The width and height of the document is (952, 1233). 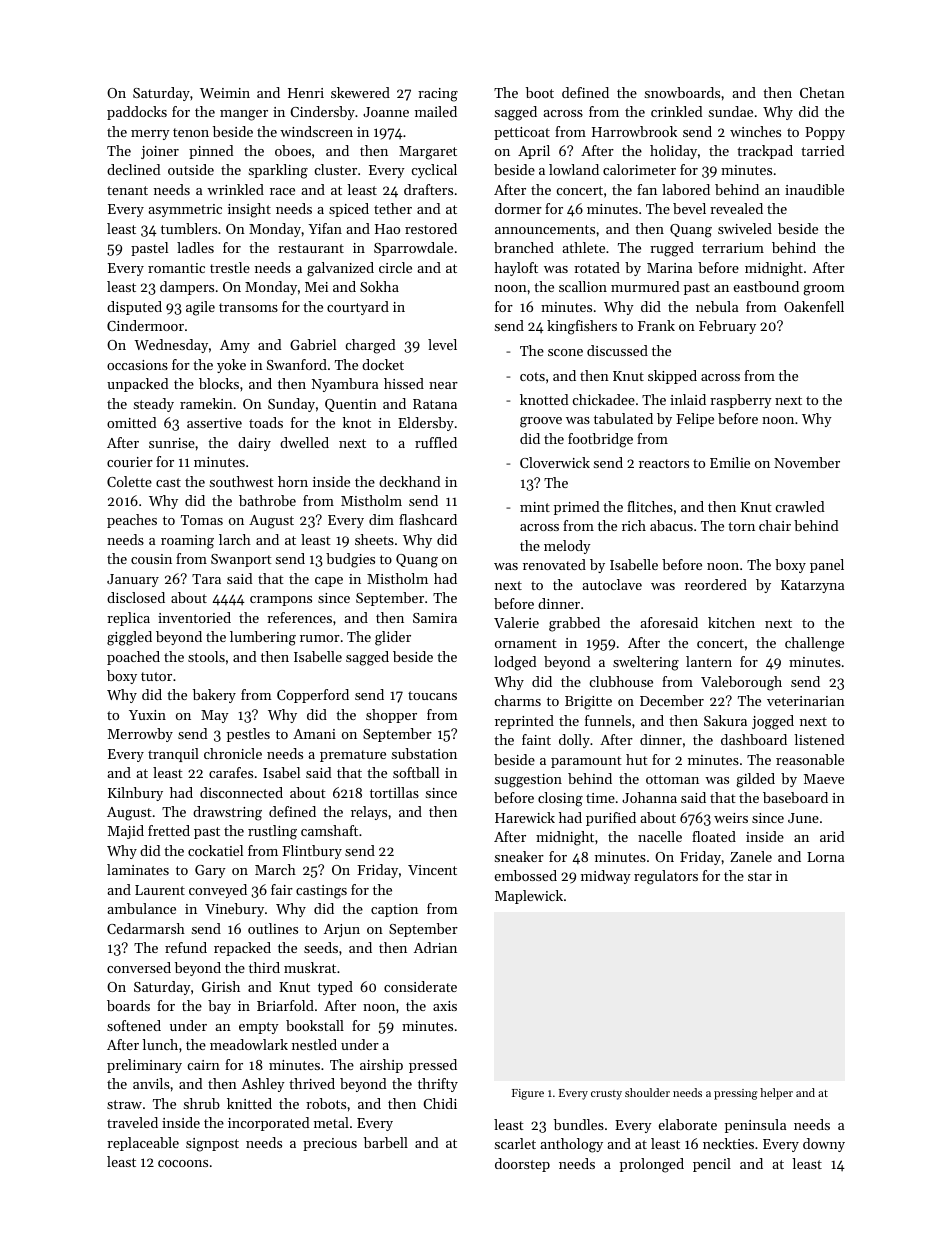 What do you see at coordinates (812, 586) in the document?
I see `Katarzyna` at bounding box center [812, 586].
